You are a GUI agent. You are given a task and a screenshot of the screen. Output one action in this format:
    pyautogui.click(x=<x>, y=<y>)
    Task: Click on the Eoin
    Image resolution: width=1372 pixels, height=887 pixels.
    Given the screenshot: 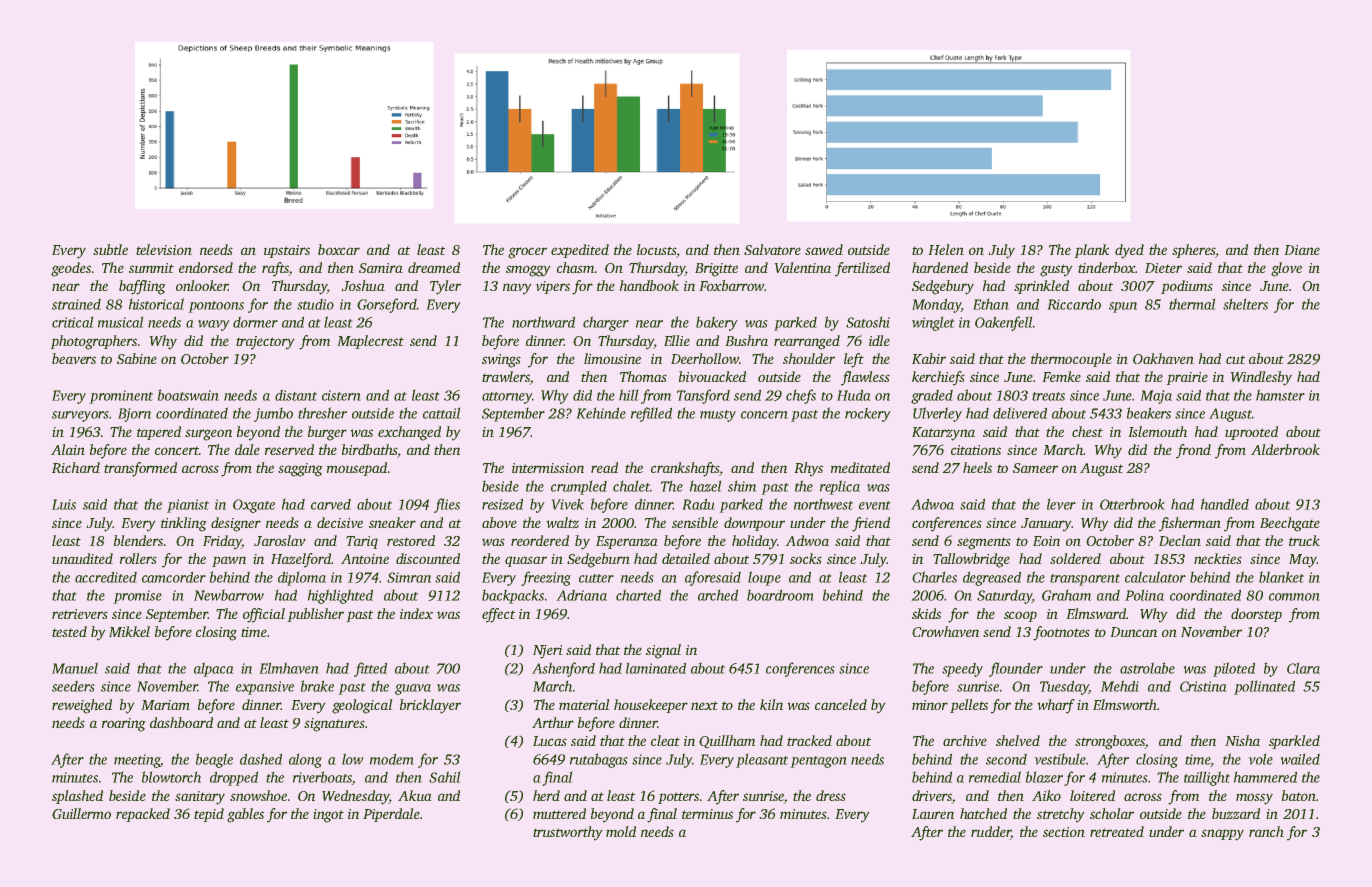 What is the action you would take?
    pyautogui.click(x=1046, y=541)
